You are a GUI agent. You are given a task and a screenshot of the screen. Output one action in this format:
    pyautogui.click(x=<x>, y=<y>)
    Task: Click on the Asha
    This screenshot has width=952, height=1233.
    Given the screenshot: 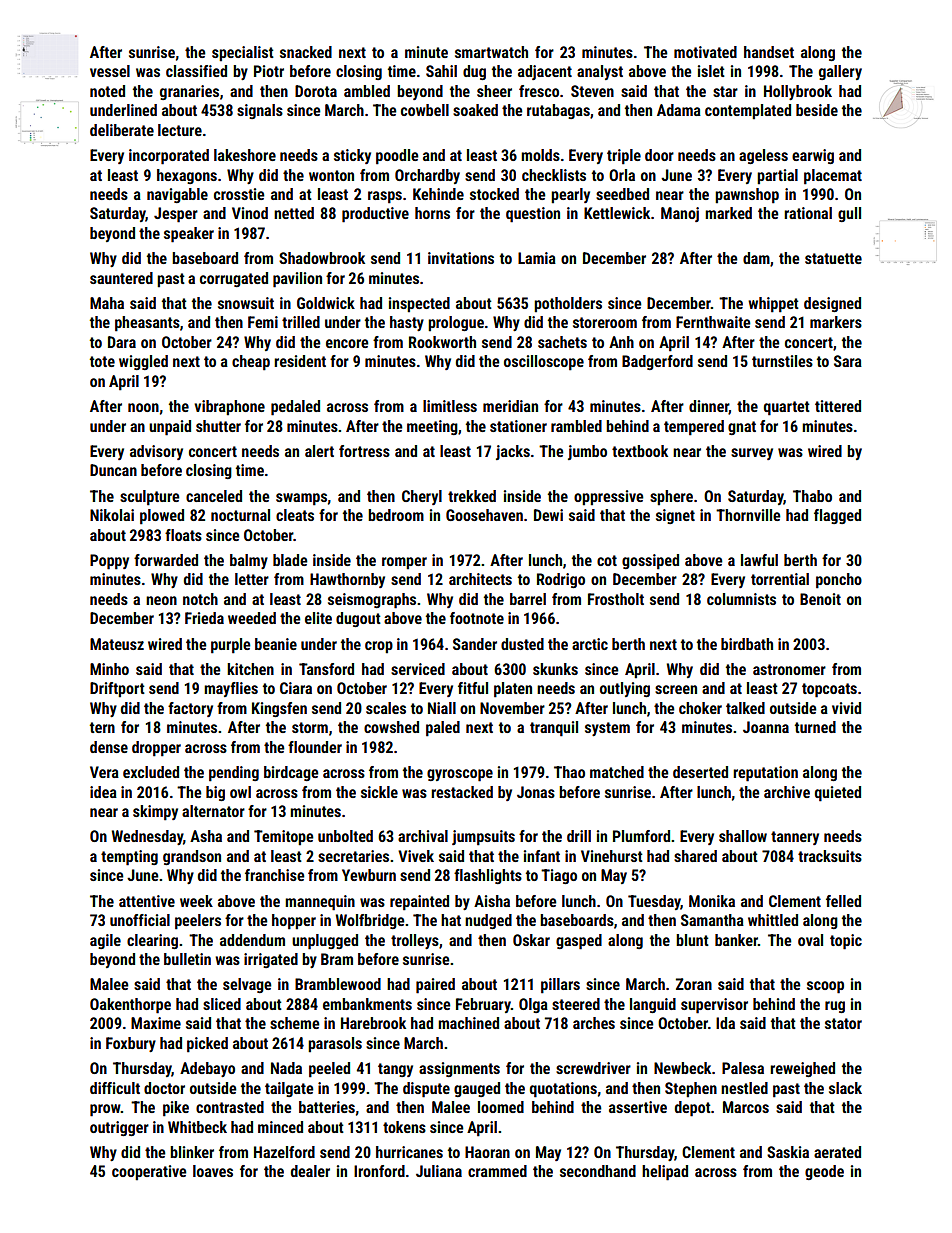 What is the action you would take?
    pyautogui.click(x=206, y=836)
